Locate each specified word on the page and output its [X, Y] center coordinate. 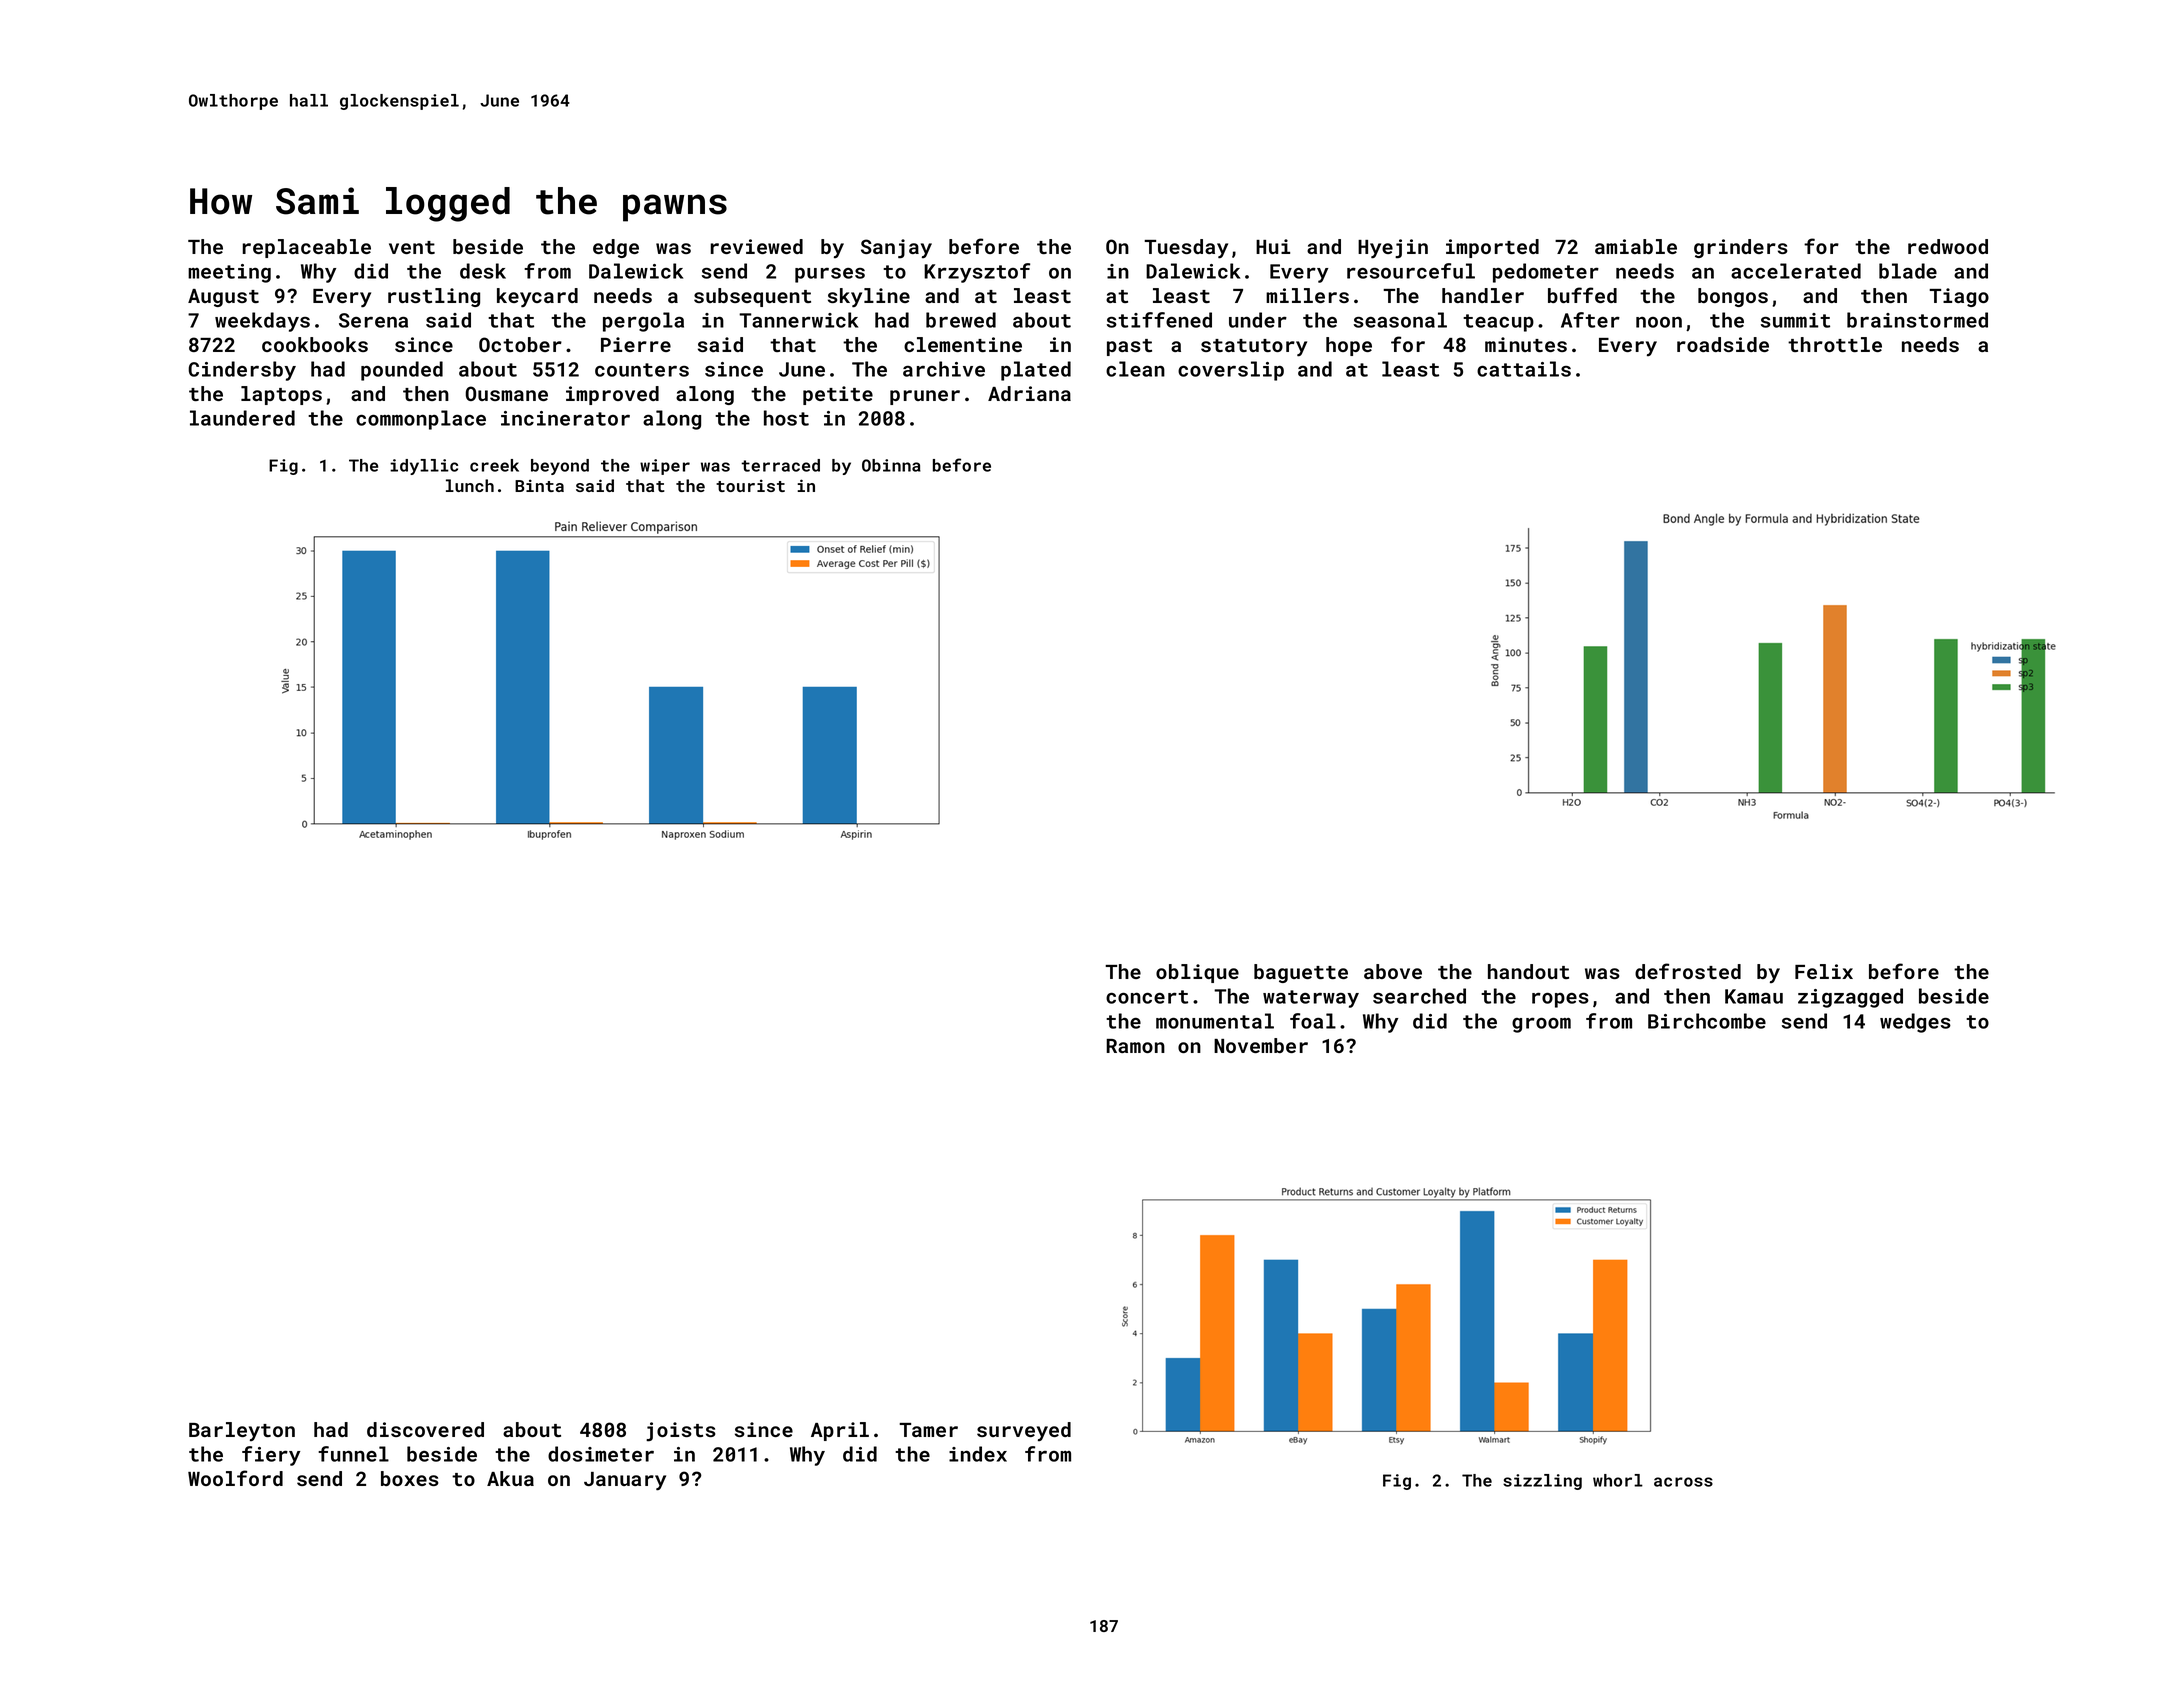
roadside [1723, 344]
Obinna [891, 465]
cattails [1524, 369]
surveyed [1024, 1431]
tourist [750, 485]
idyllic [424, 467]
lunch [470, 485]
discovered [425, 1429]
